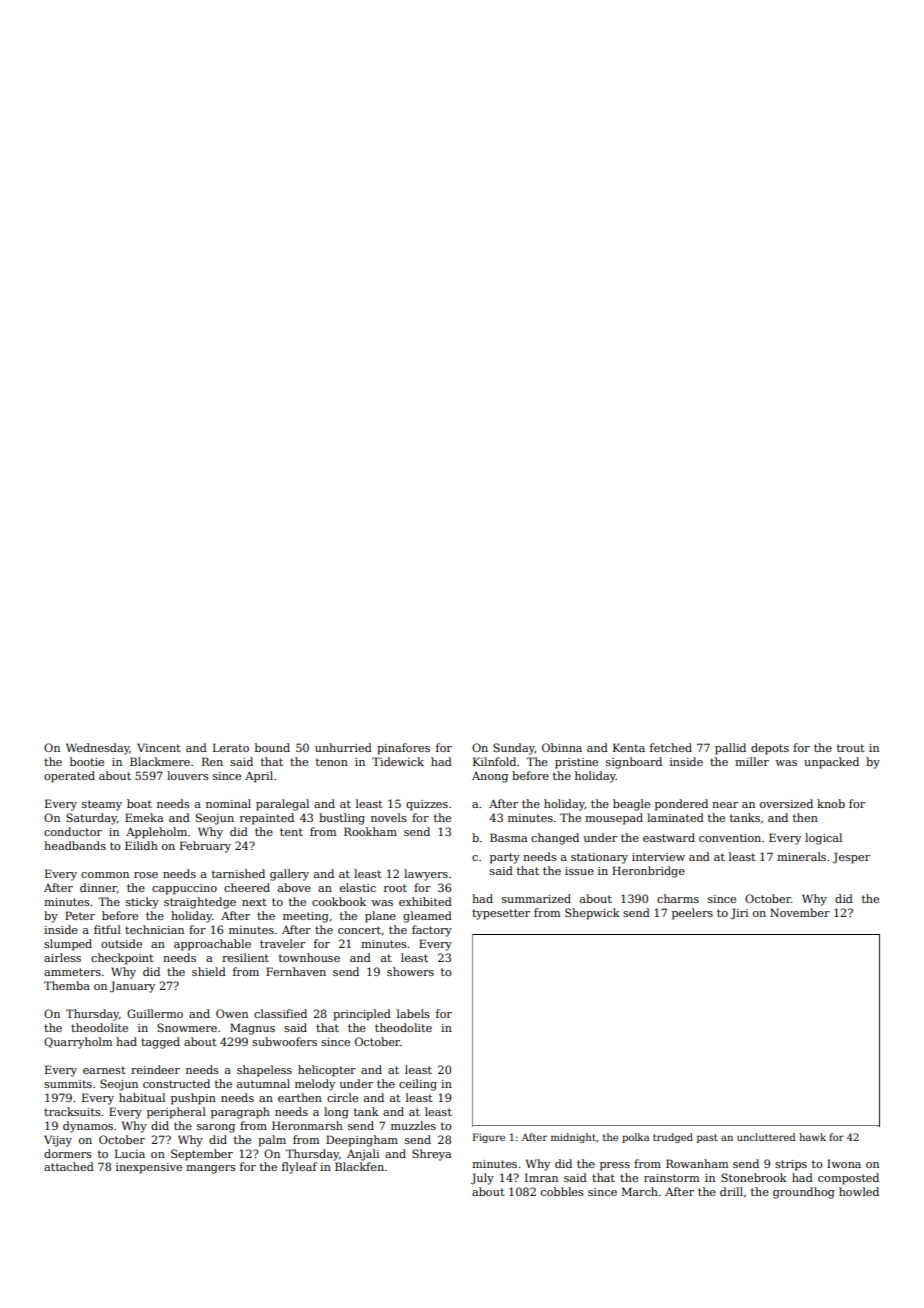 The image size is (924, 1308). What do you see at coordinates (155, 1069) in the document?
I see `reindeer` at bounding box center [155, 1069].
